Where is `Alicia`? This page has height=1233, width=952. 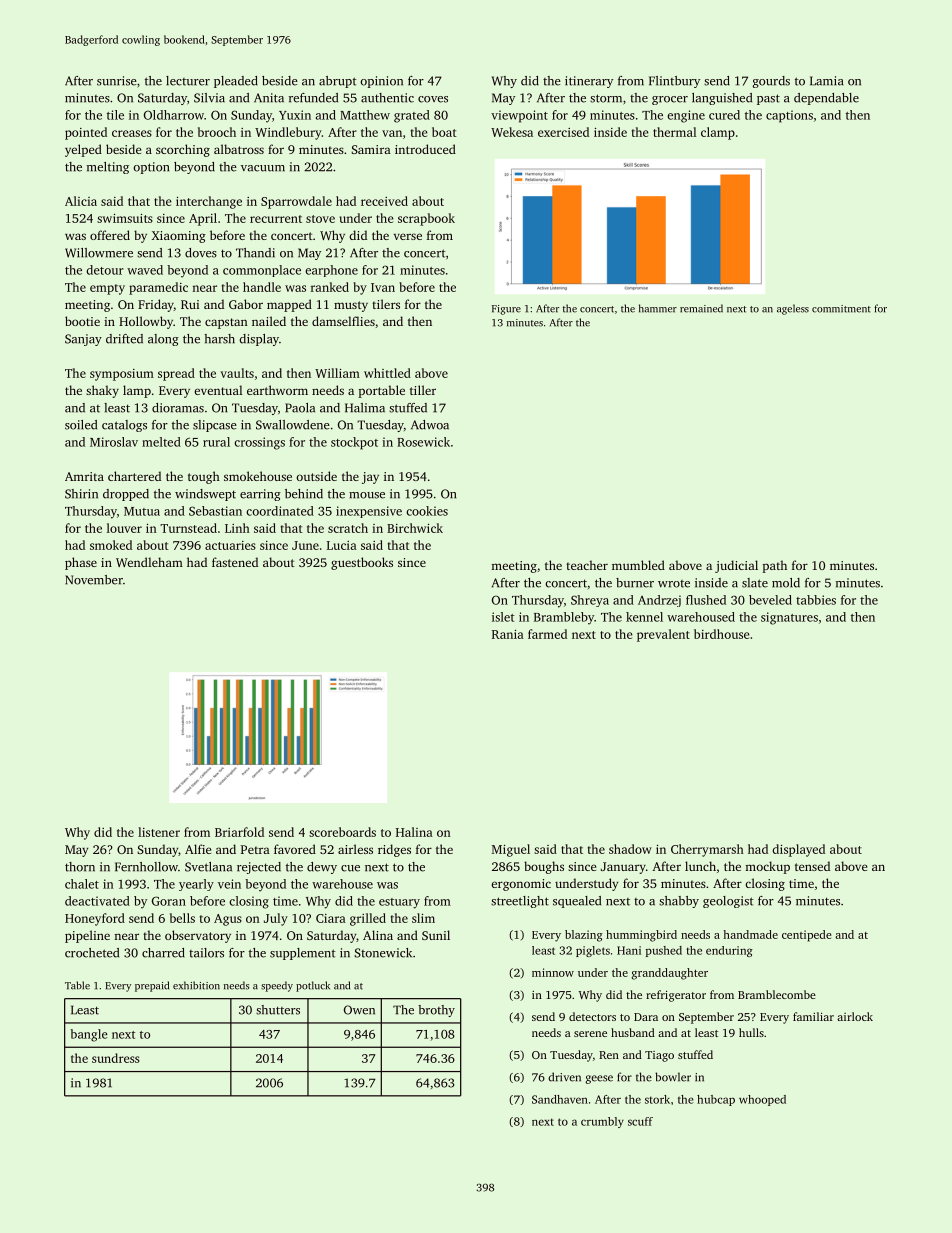 Alicia is located at coordinates (81, 201).
